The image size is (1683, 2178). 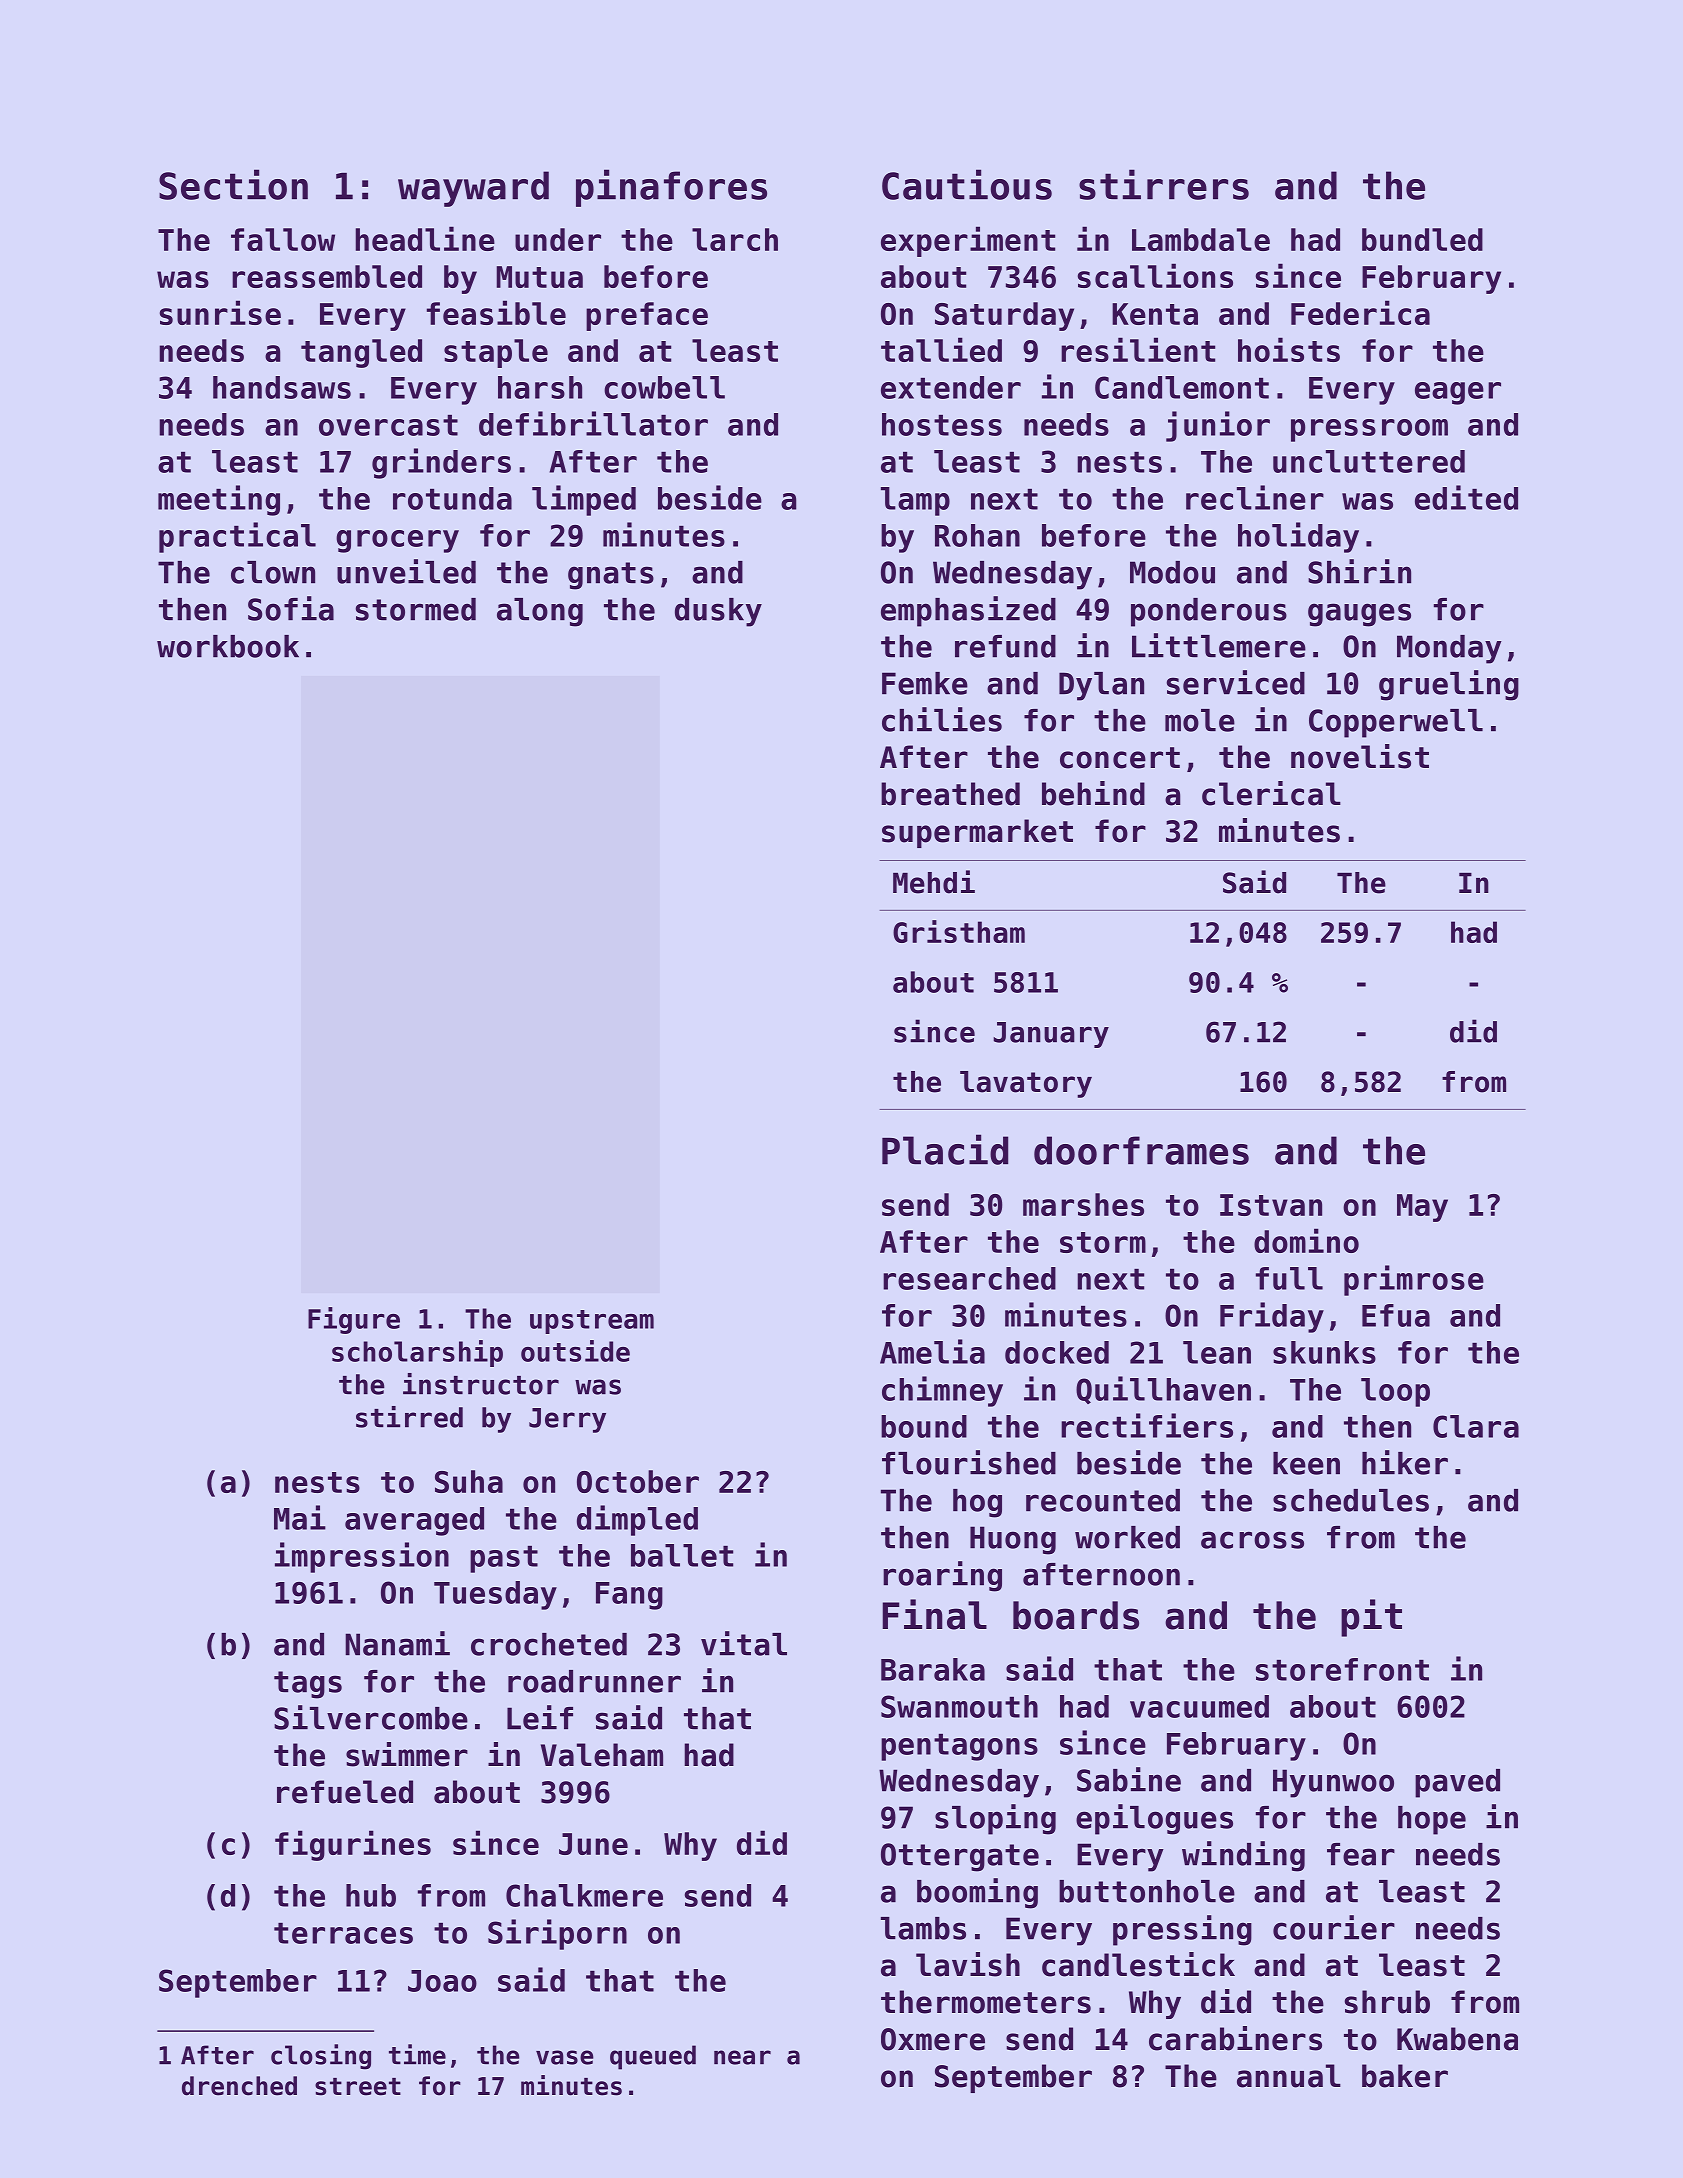 I want to click on Huong, so click(x=1013, y=1540).
